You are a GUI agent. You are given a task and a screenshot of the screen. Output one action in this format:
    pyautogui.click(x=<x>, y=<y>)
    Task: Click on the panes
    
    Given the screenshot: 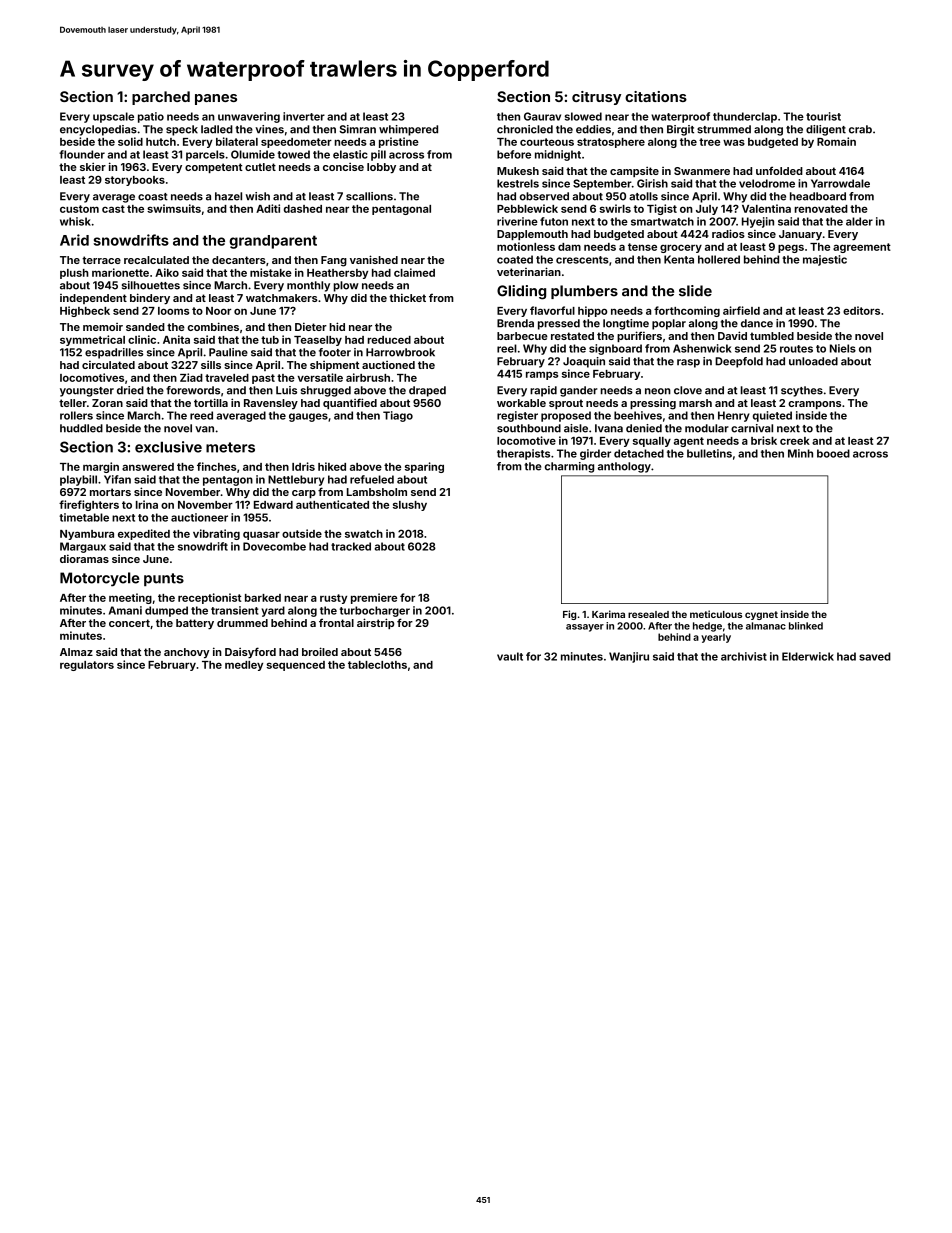 What is the action you would take?
    pyautogui.click(x=216, y=99)
